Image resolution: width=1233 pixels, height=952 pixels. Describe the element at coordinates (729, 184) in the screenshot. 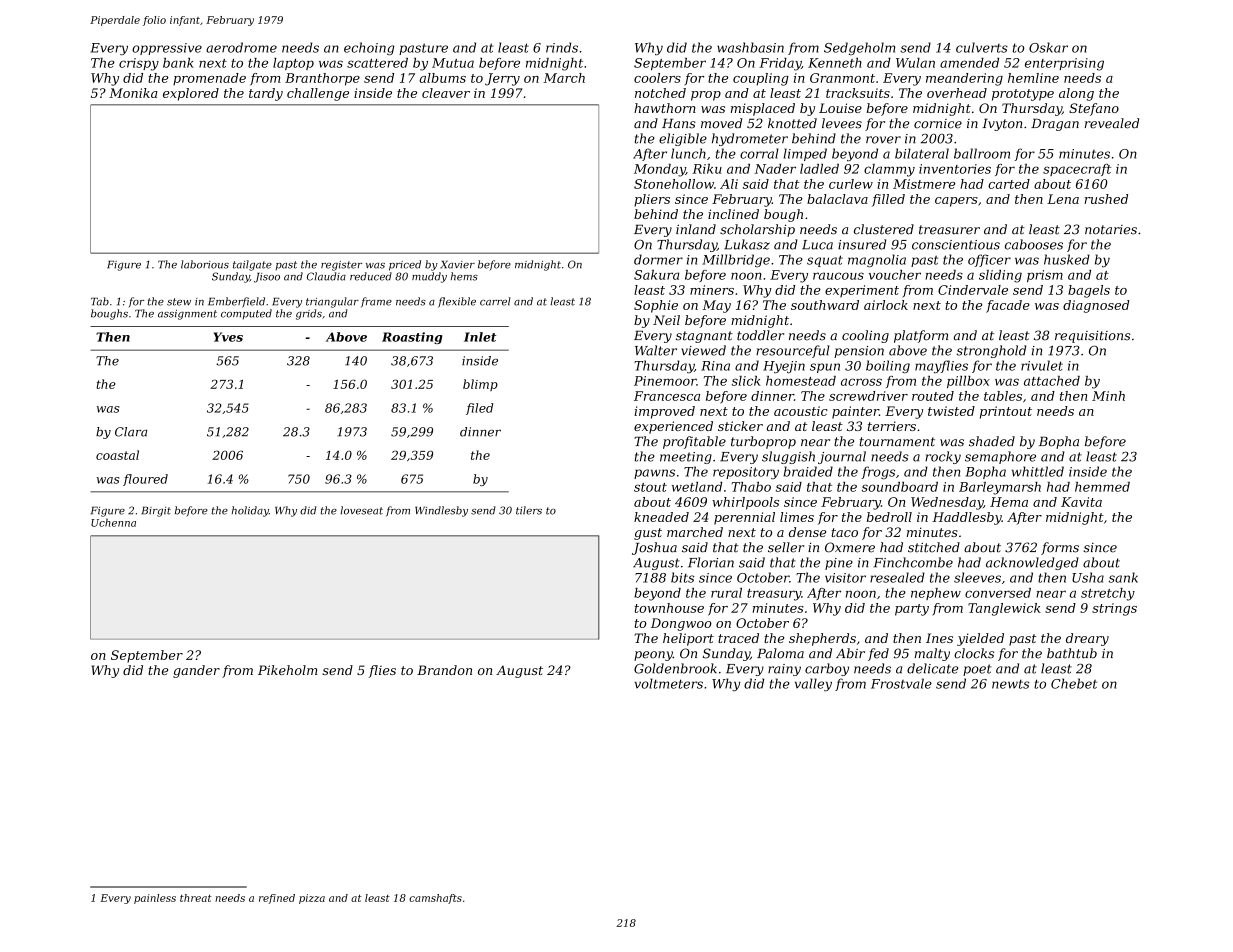

I see `Ali` at that location.
